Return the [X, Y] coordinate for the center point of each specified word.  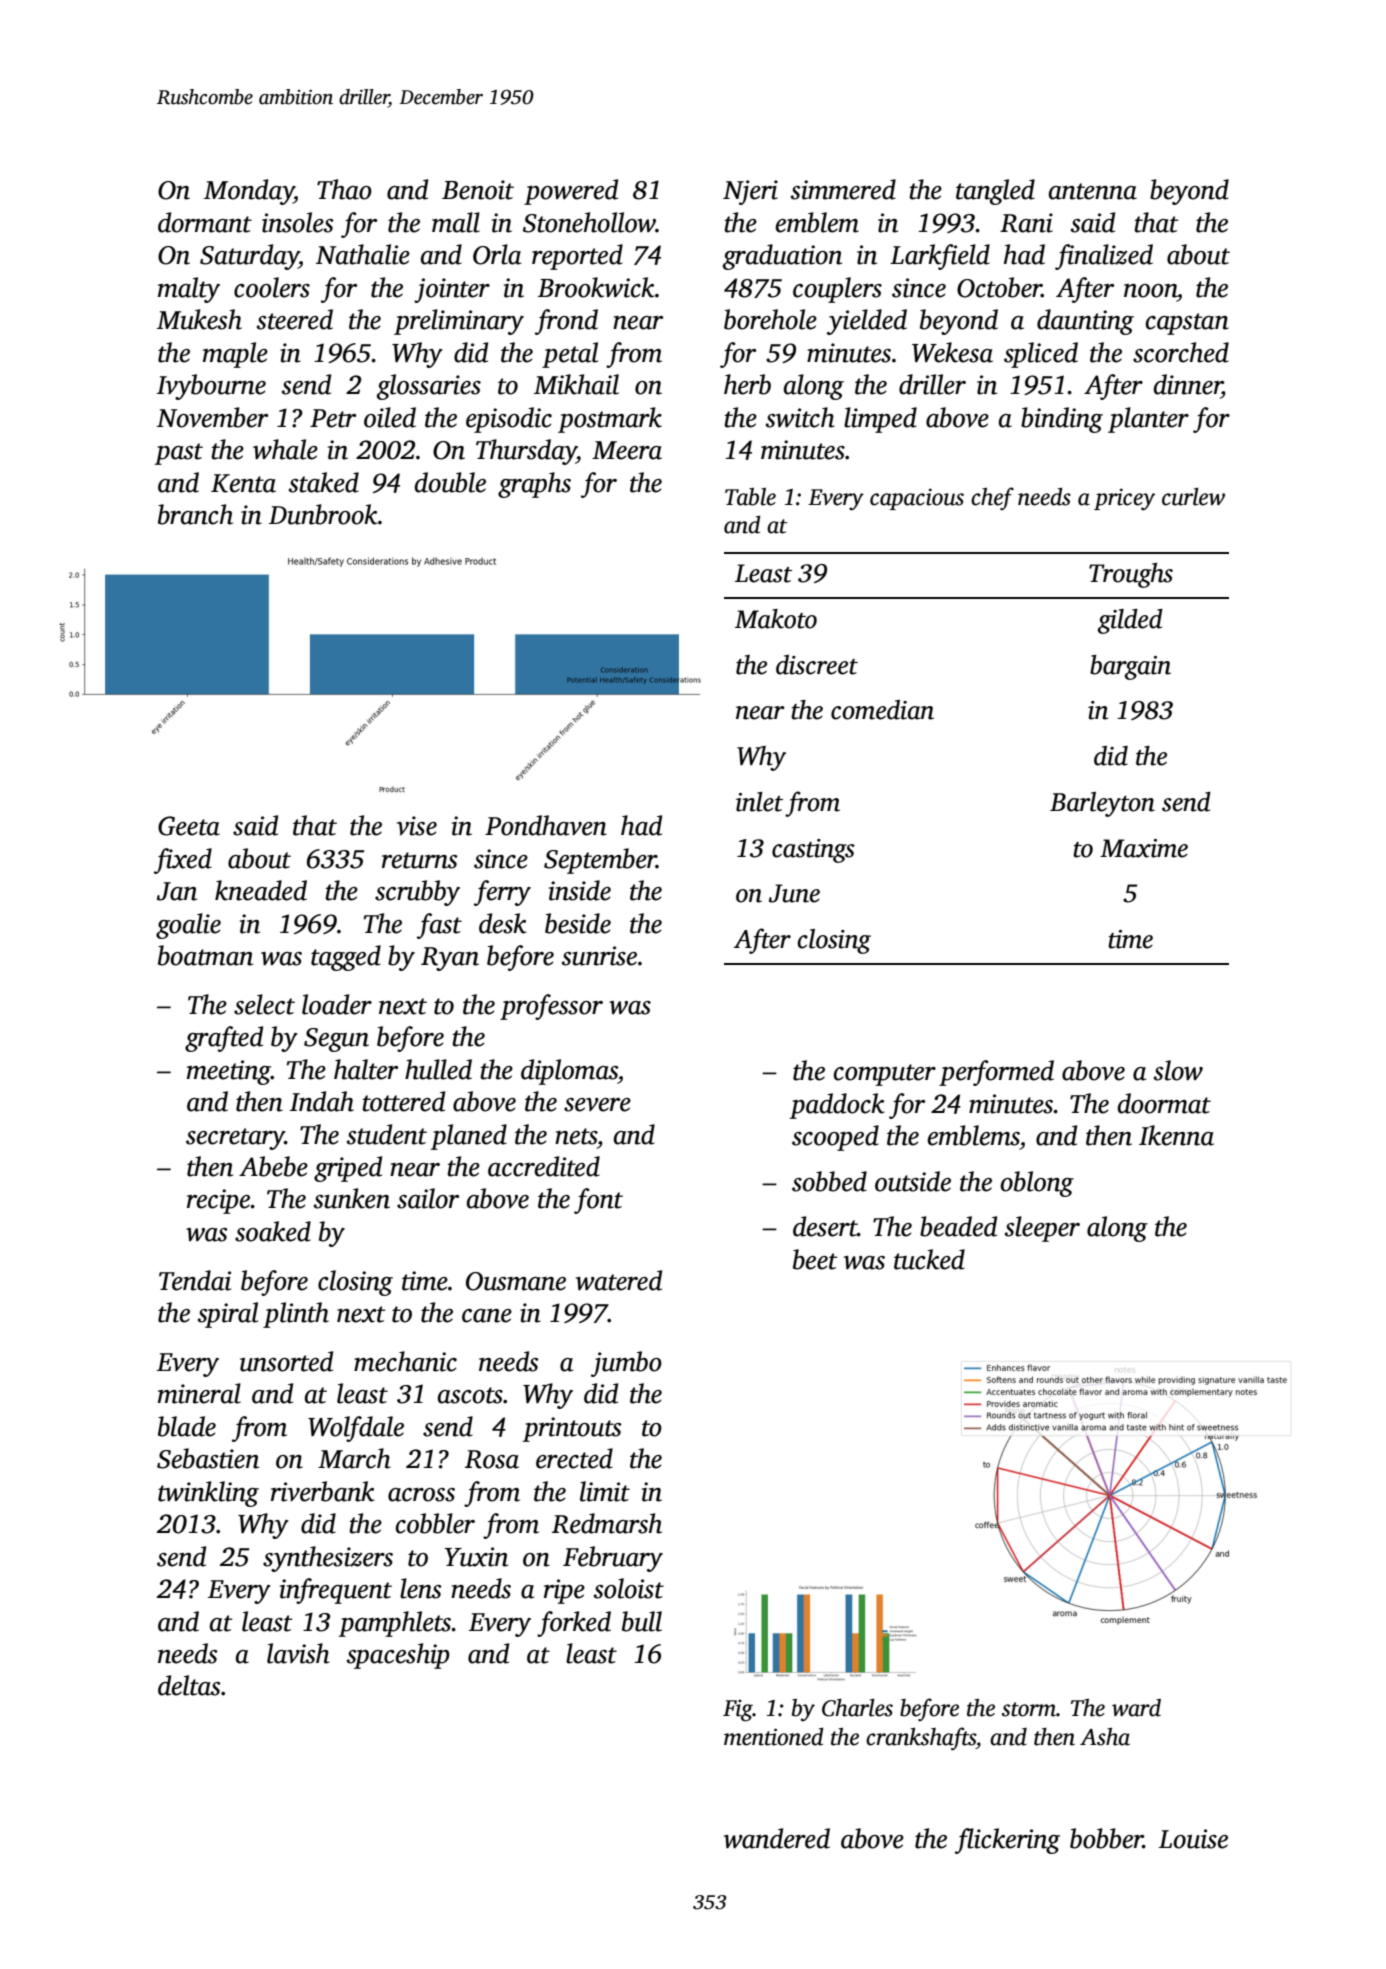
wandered [777, 1838]
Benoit [478, 190]
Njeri [750, 192]
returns [420, 860]
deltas [189, 1685]
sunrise [599, 956]
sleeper [1042, 1229]
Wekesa [952, 352]
